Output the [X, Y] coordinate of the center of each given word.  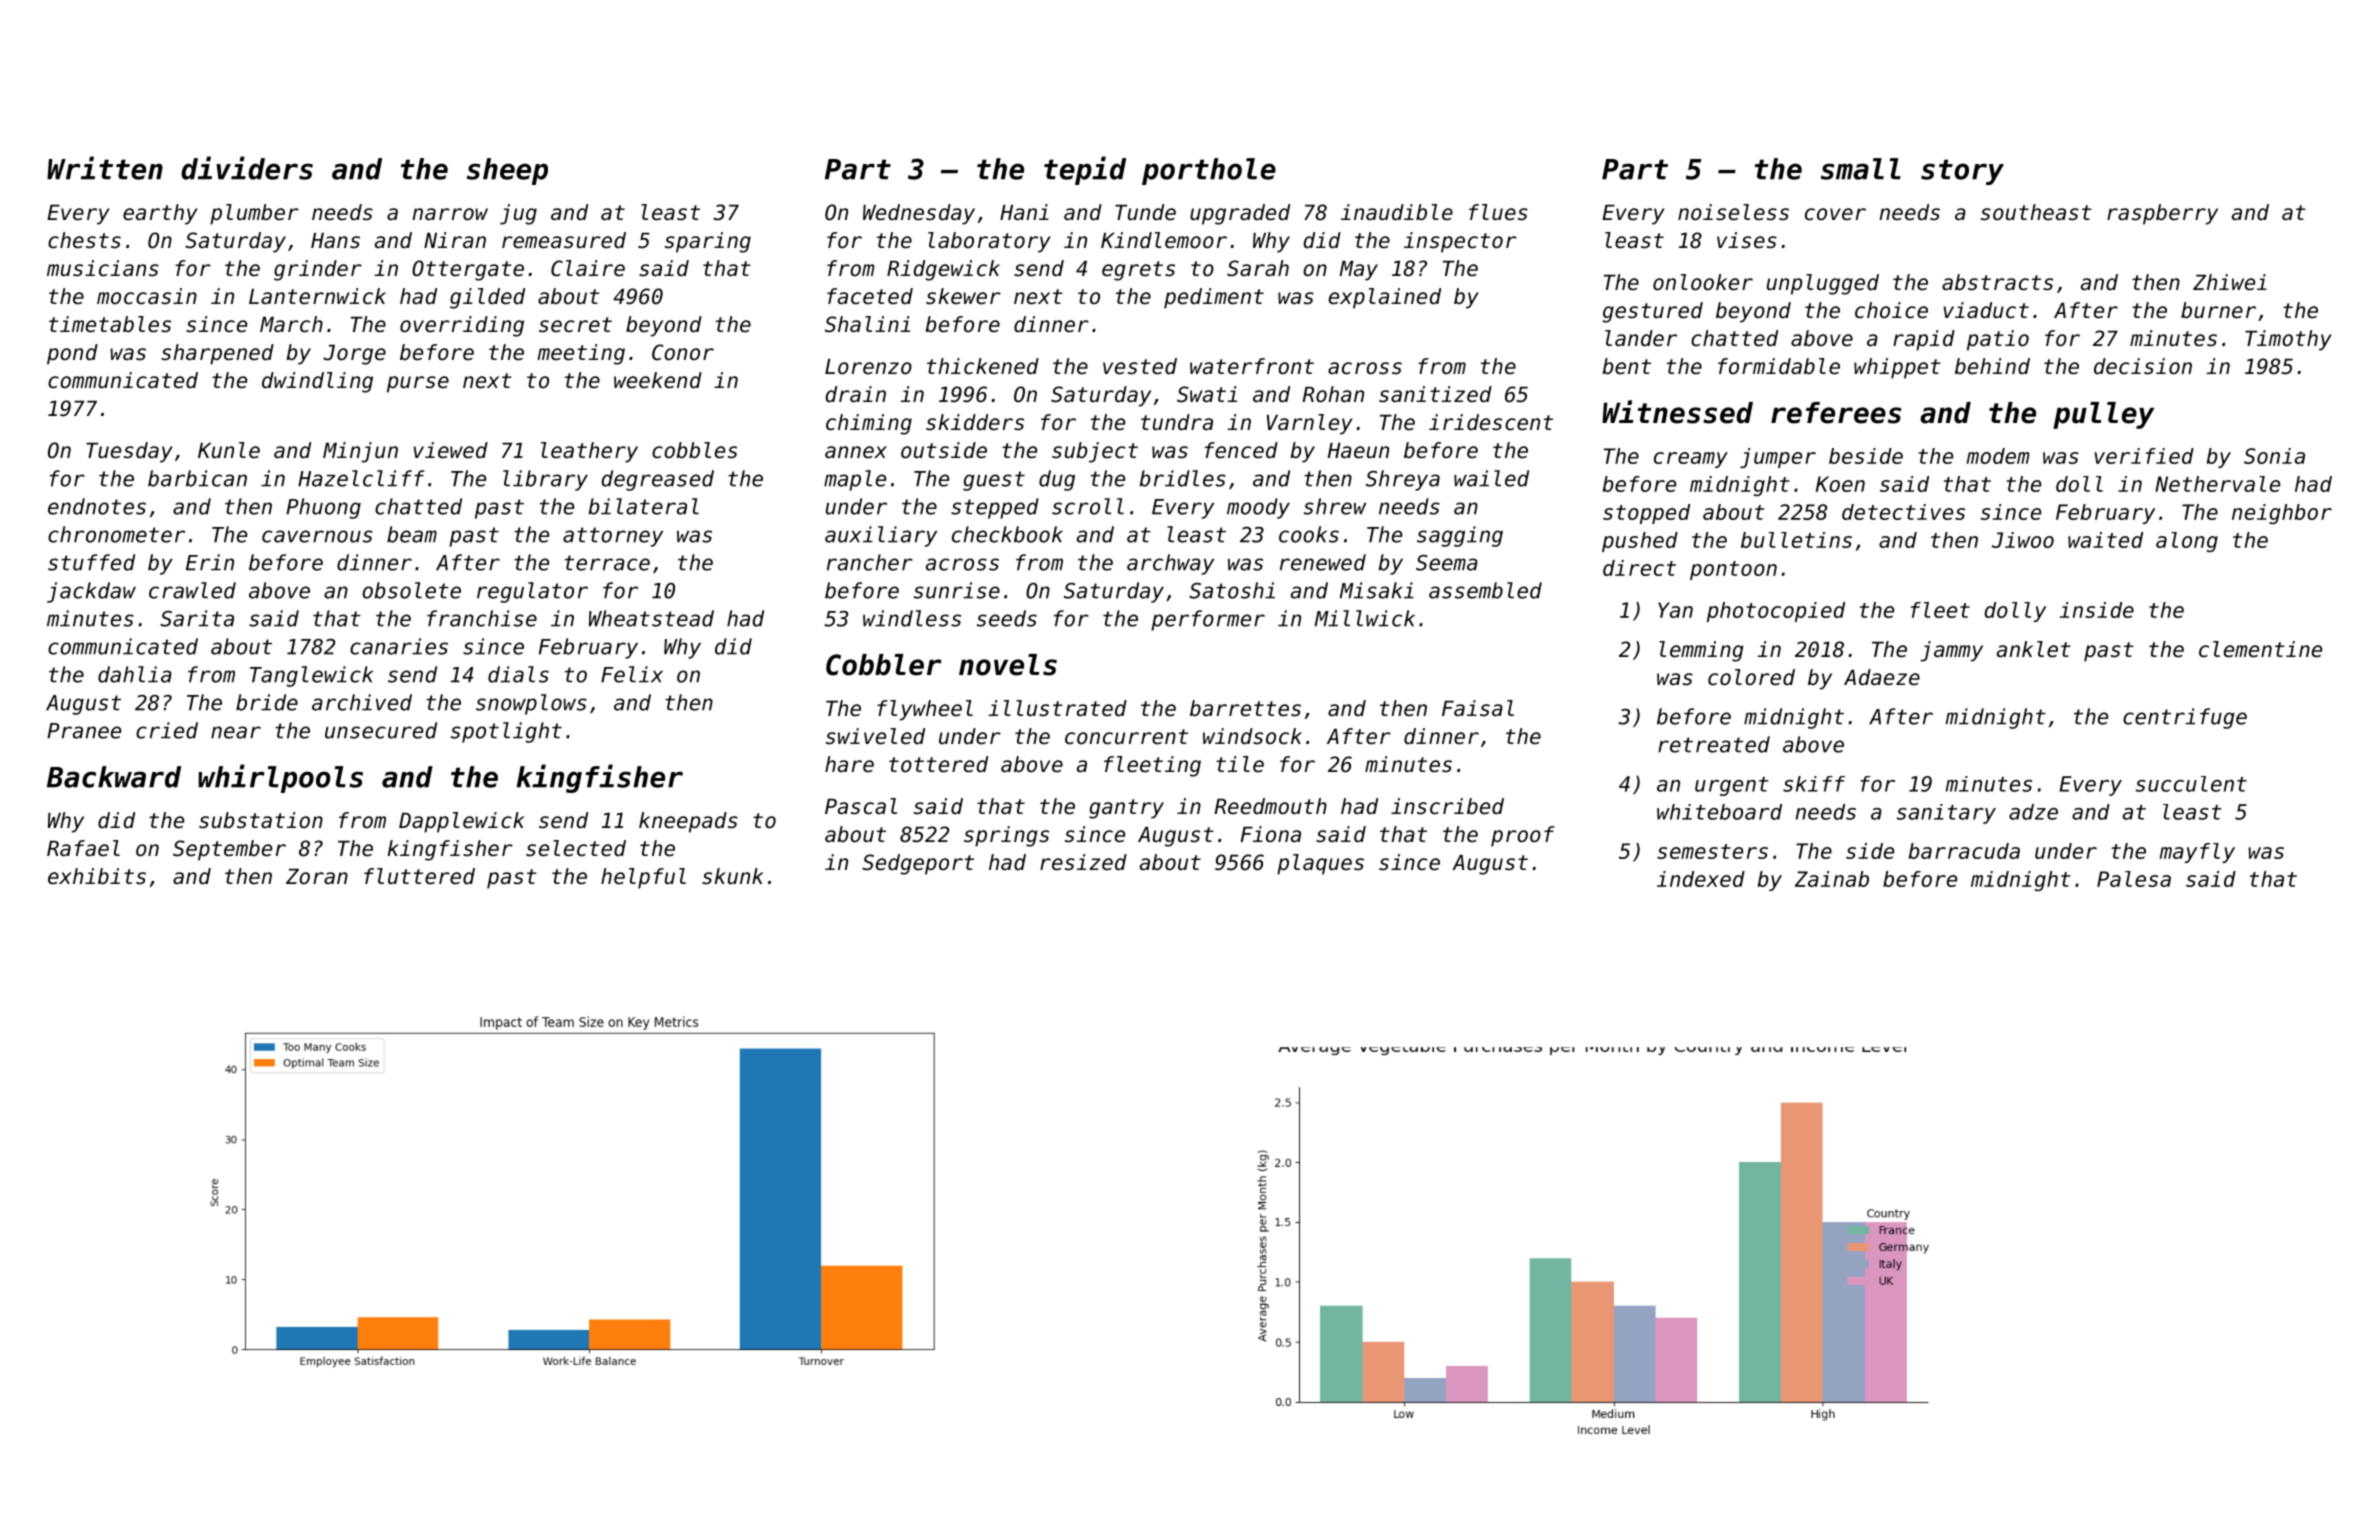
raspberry [2162, 214]
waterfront [1252, 366]
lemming [1701, 651]
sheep [507, 171]
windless [912, 618]
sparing [708, 242]
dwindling [317, 382]
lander [1641, 338]
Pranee [84, 731]
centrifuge [2185, 718]
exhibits [97, 876]
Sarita [197, 618]
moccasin [147, 296]
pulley [2103, 415]
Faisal [1478, 708]
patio [1998, 340]
